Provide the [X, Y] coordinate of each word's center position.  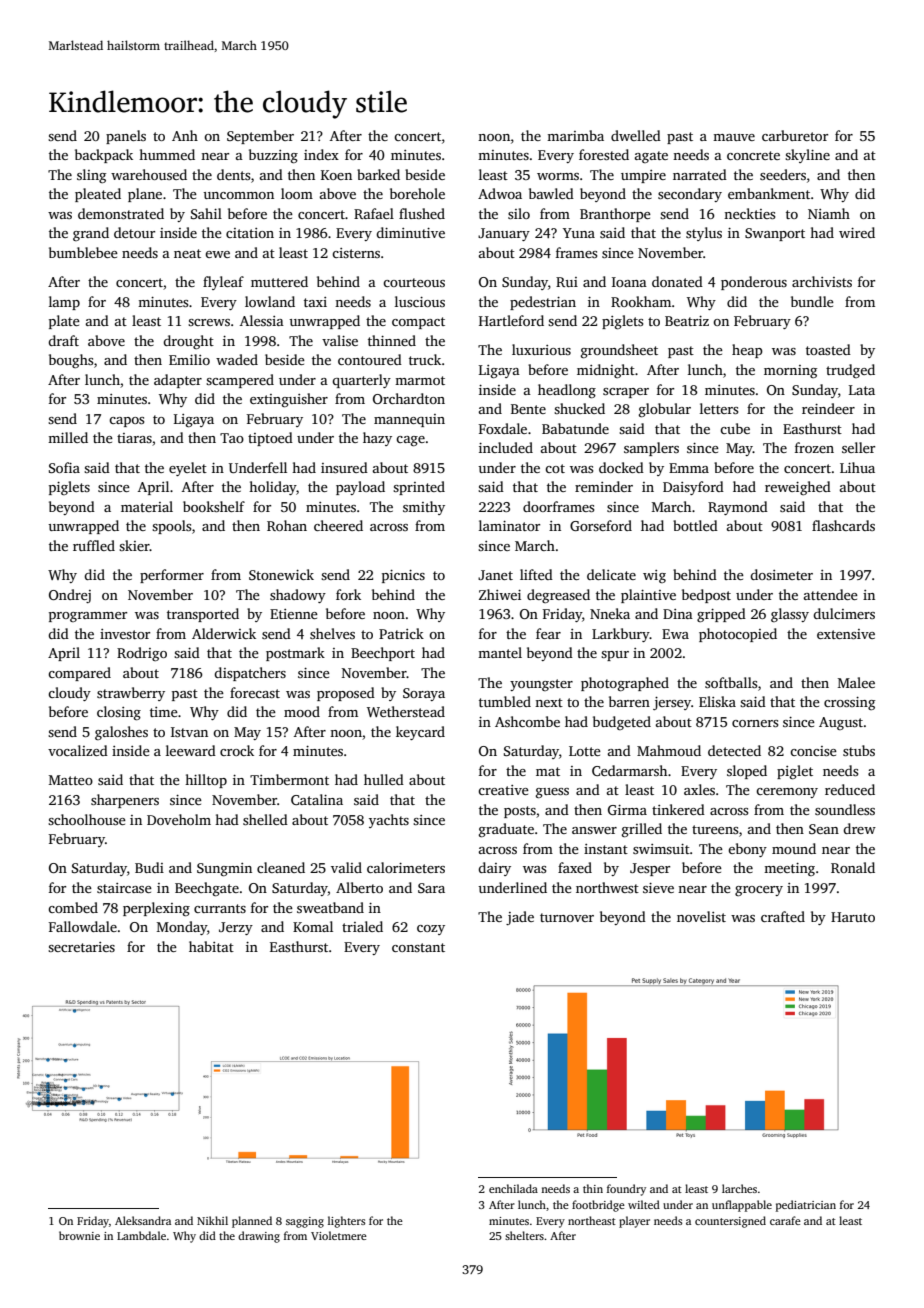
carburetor [795, 135]
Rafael [374, 213]
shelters [524, 1235]
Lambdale [141, 1235]
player [634, 1222]
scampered [240, 381]
